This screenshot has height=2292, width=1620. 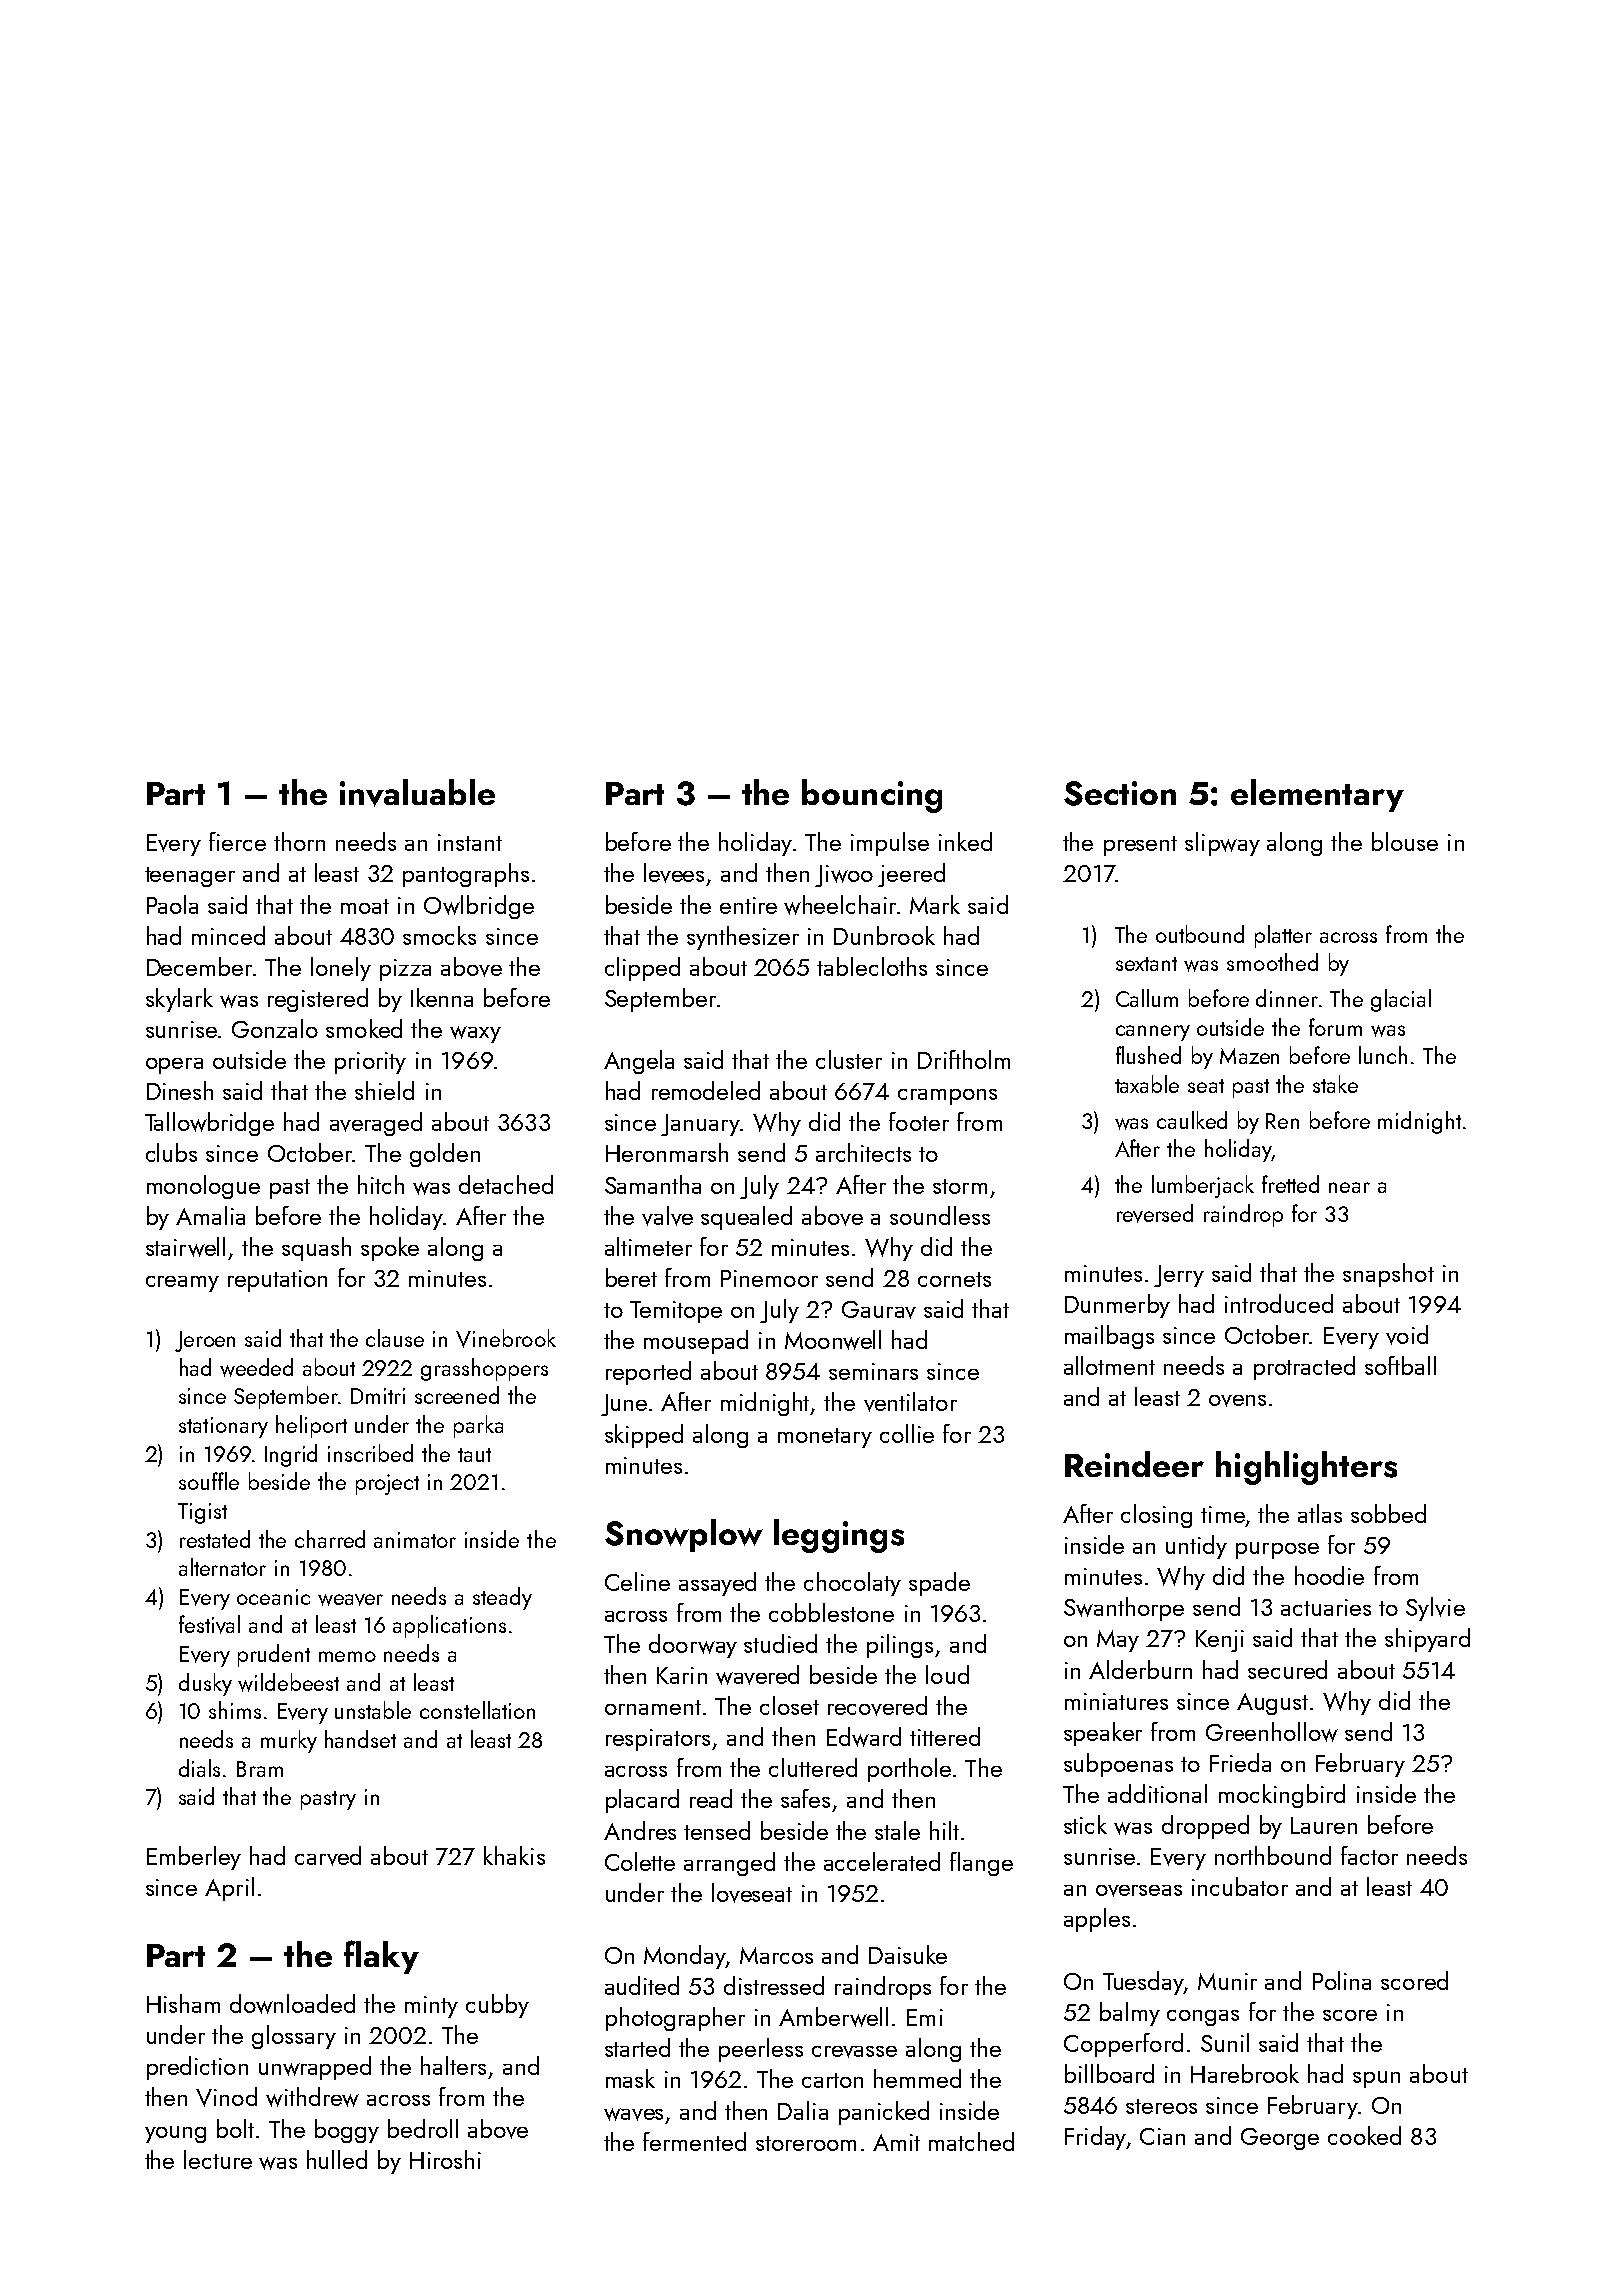 I want to click on Friday, so click(x=1095, y=2138).
